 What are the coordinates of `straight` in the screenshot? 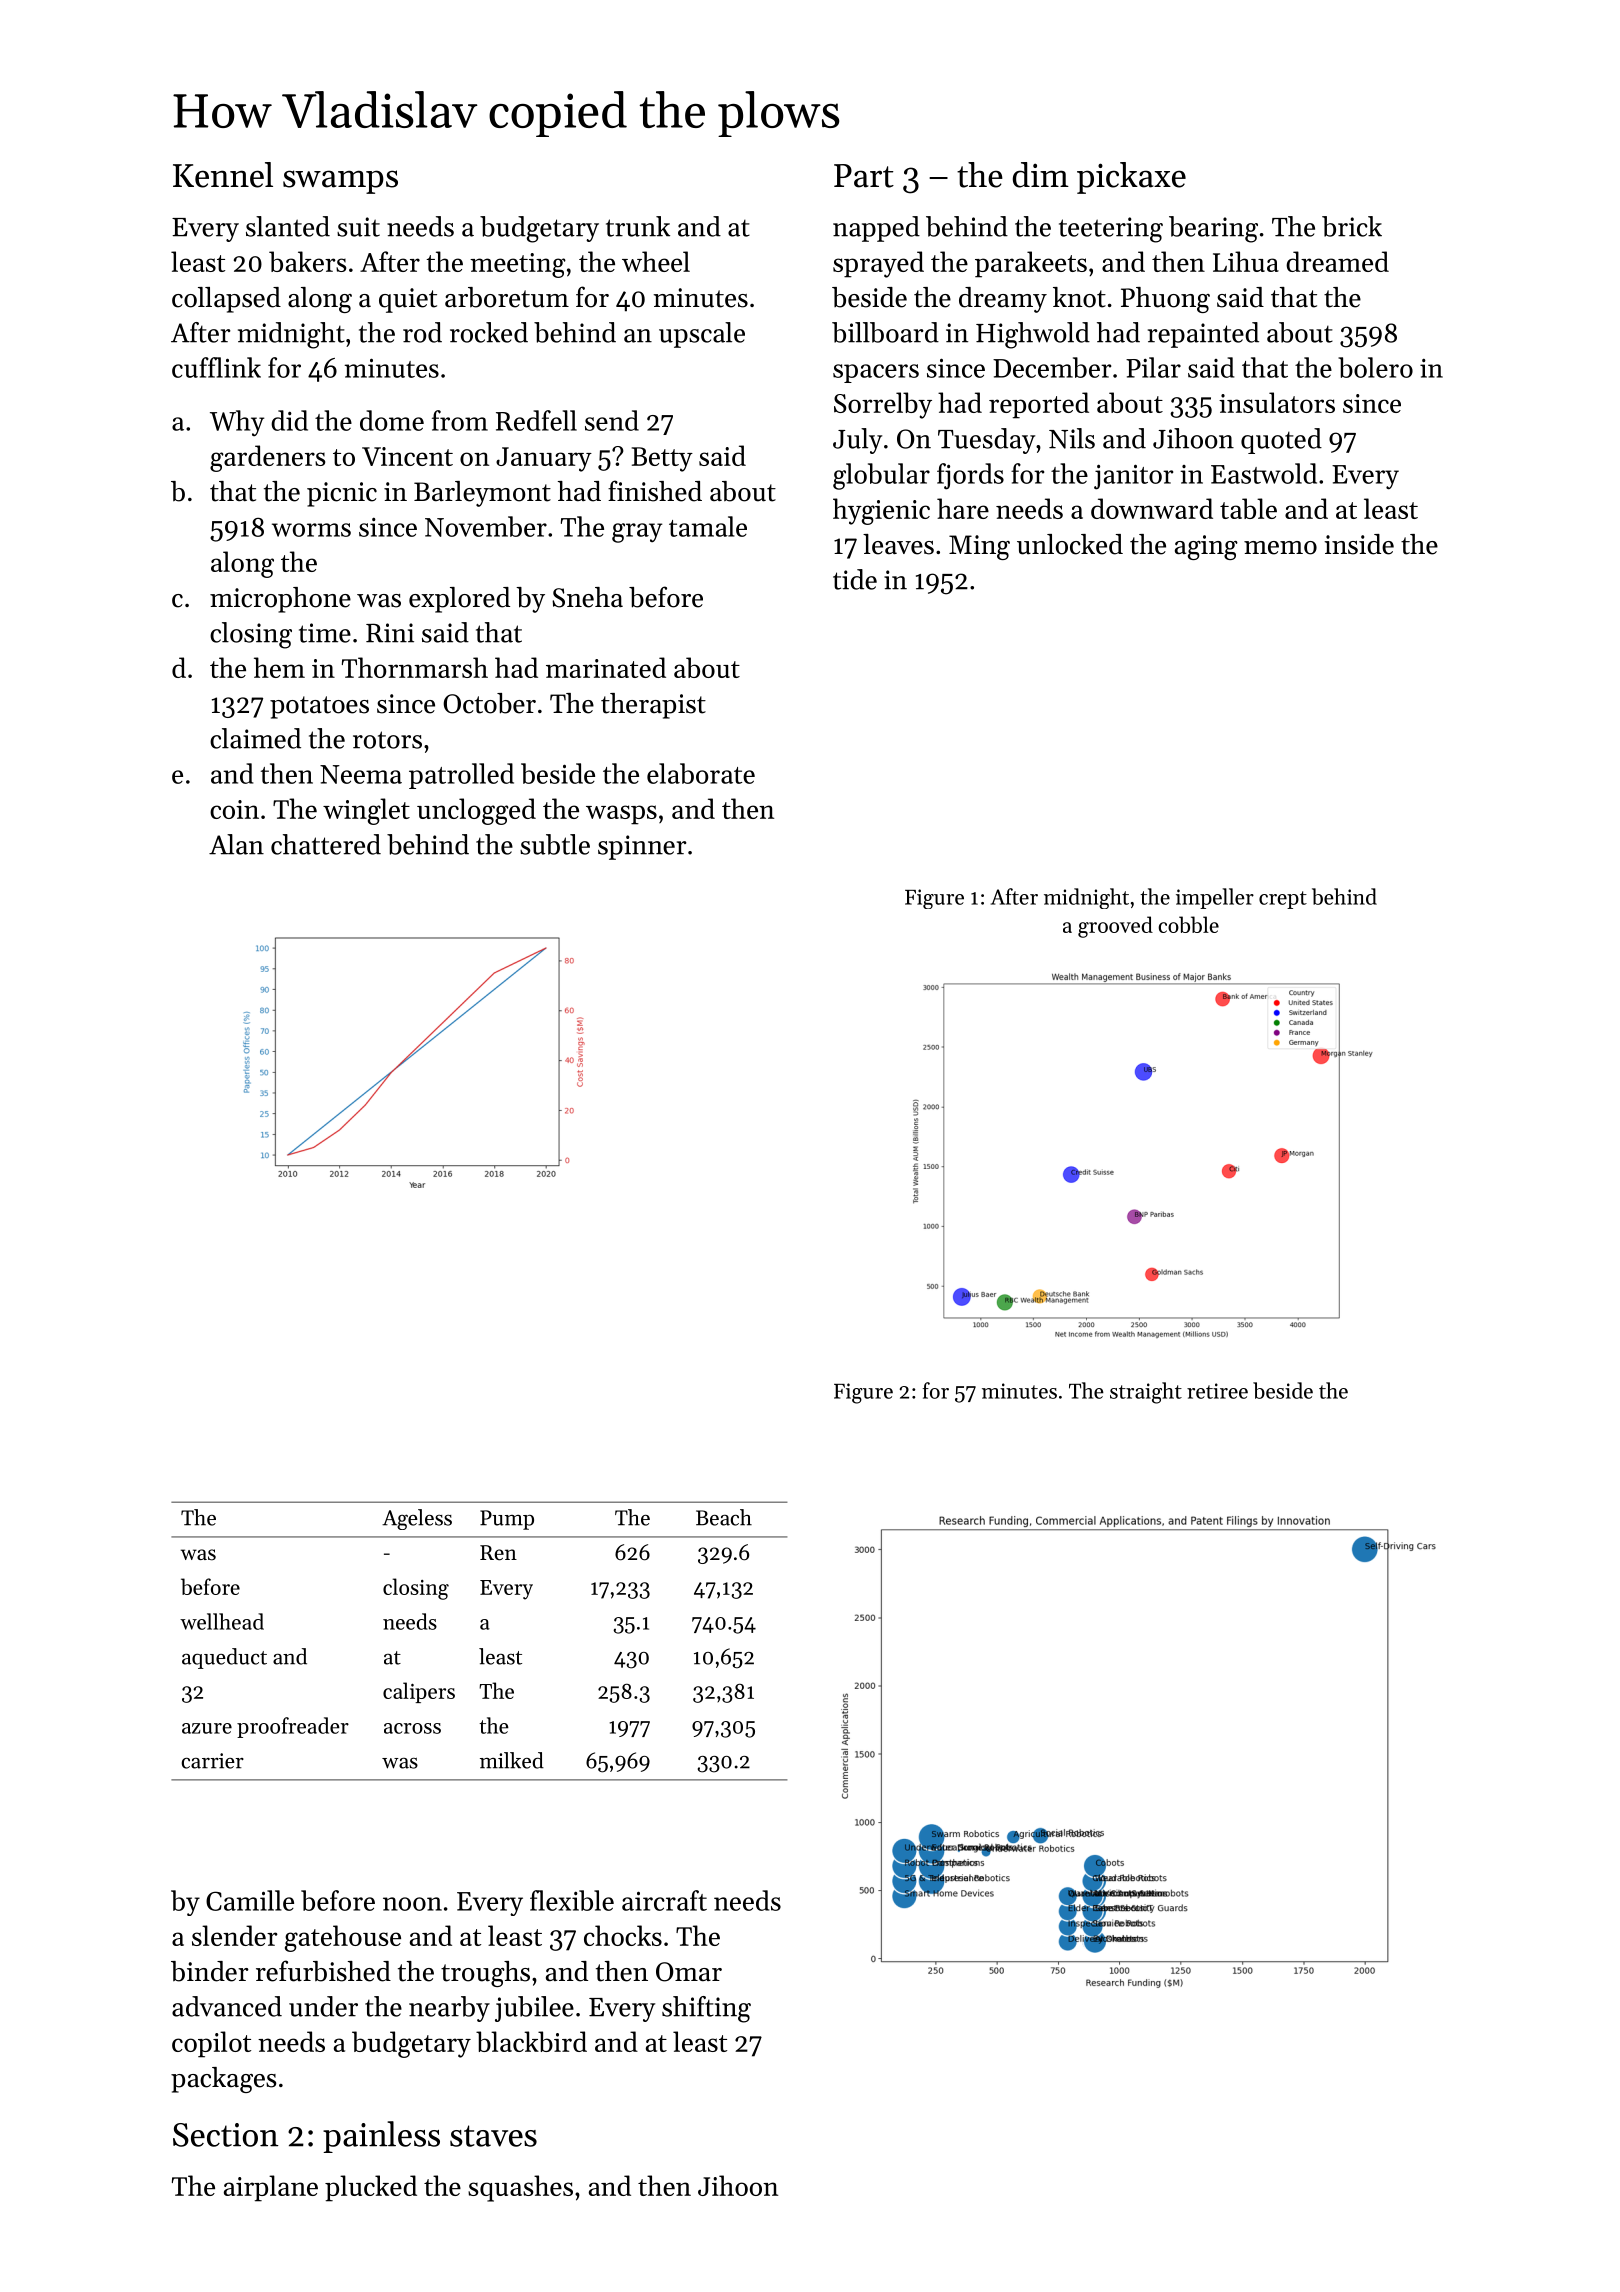 It's located at (1146, 1393).
